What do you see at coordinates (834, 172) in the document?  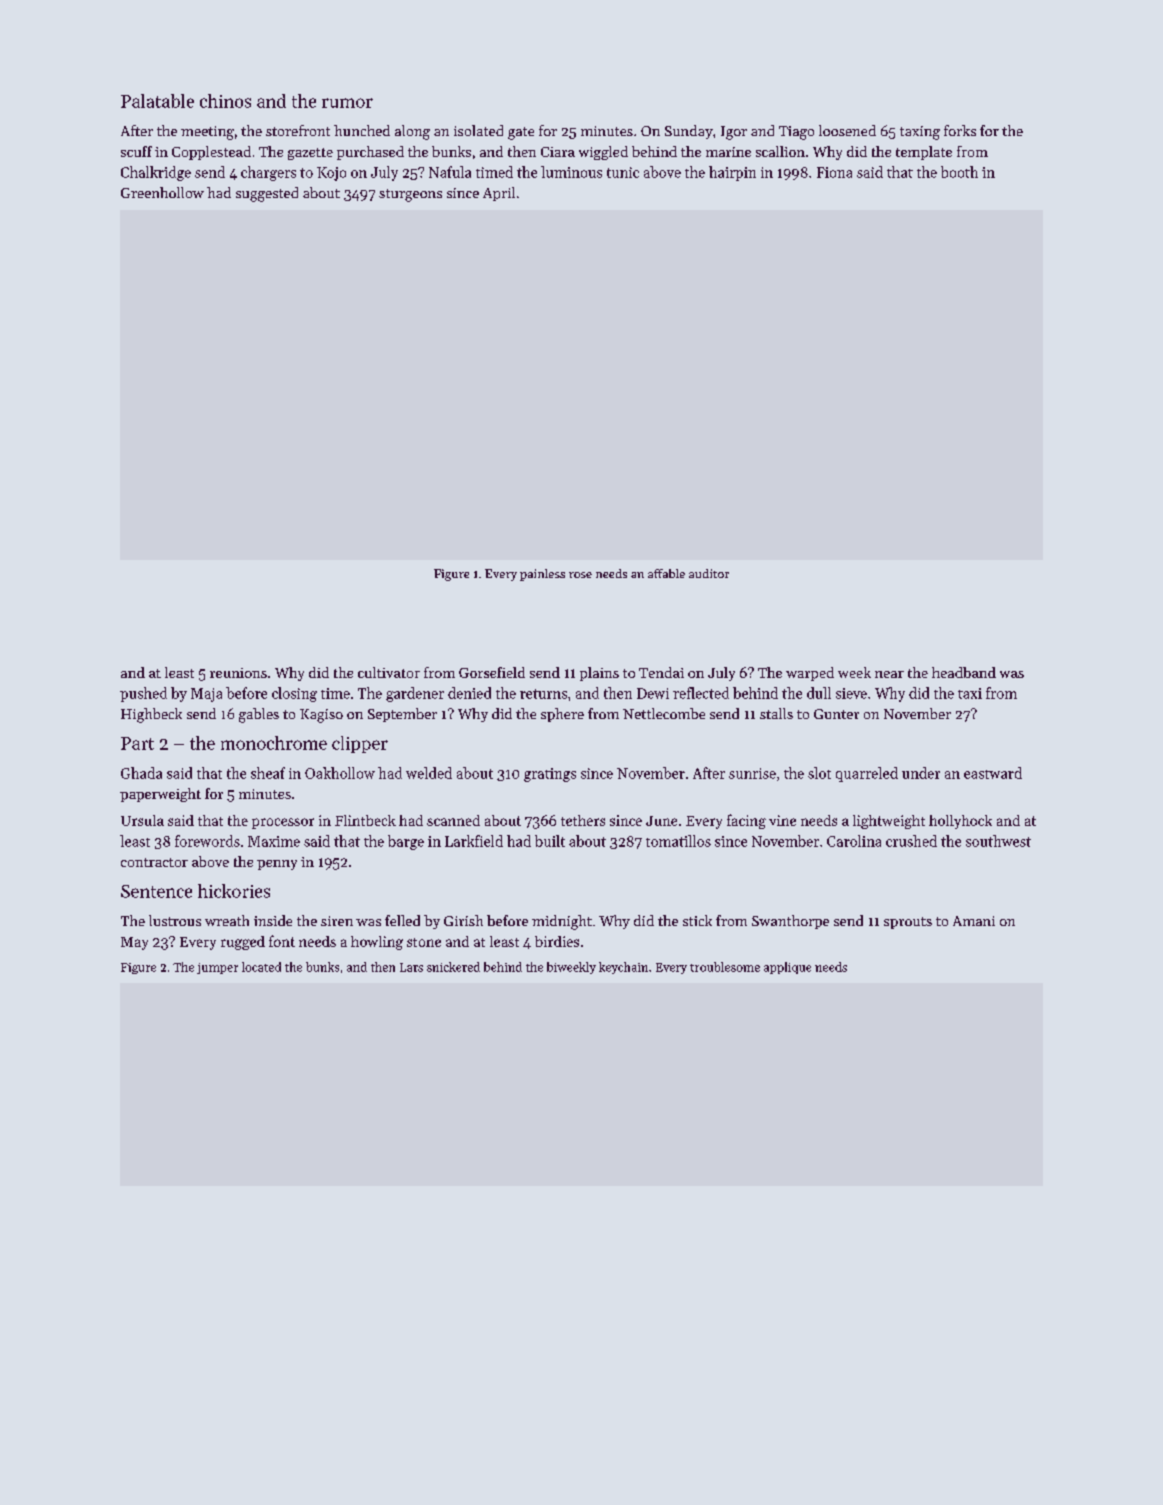 I see `Fiona` at bounding box center [834, 172].
